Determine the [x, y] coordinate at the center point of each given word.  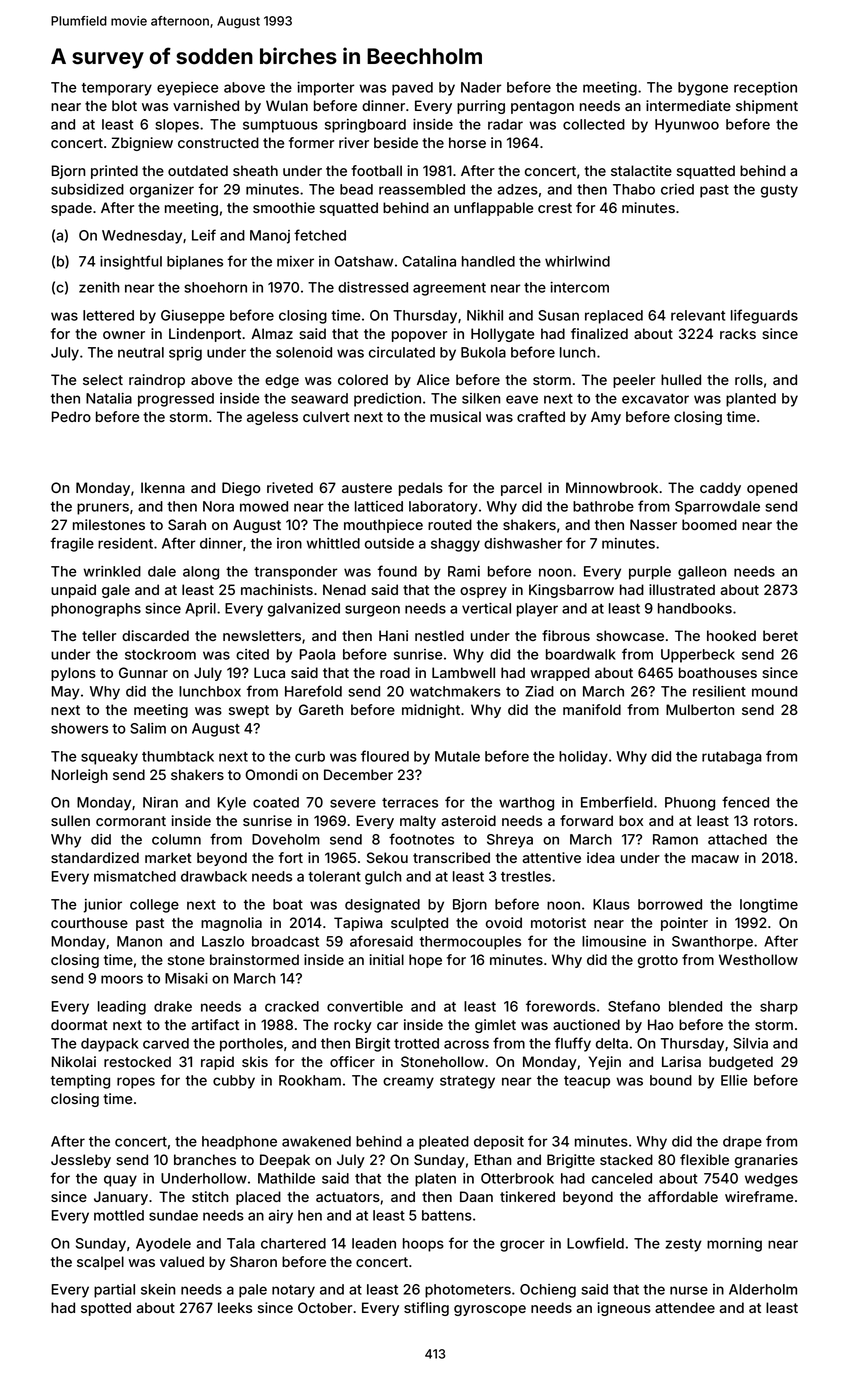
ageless [272, 418]
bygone [703, 89]
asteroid [468, 820]
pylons [73, 674]
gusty [779, 191]
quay [120, 1181]
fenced [745, 802]
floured [385, 756]
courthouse [89, 922]
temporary [117, 89]
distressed [373, 287]
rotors [773, 821]
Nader [481, 87]
